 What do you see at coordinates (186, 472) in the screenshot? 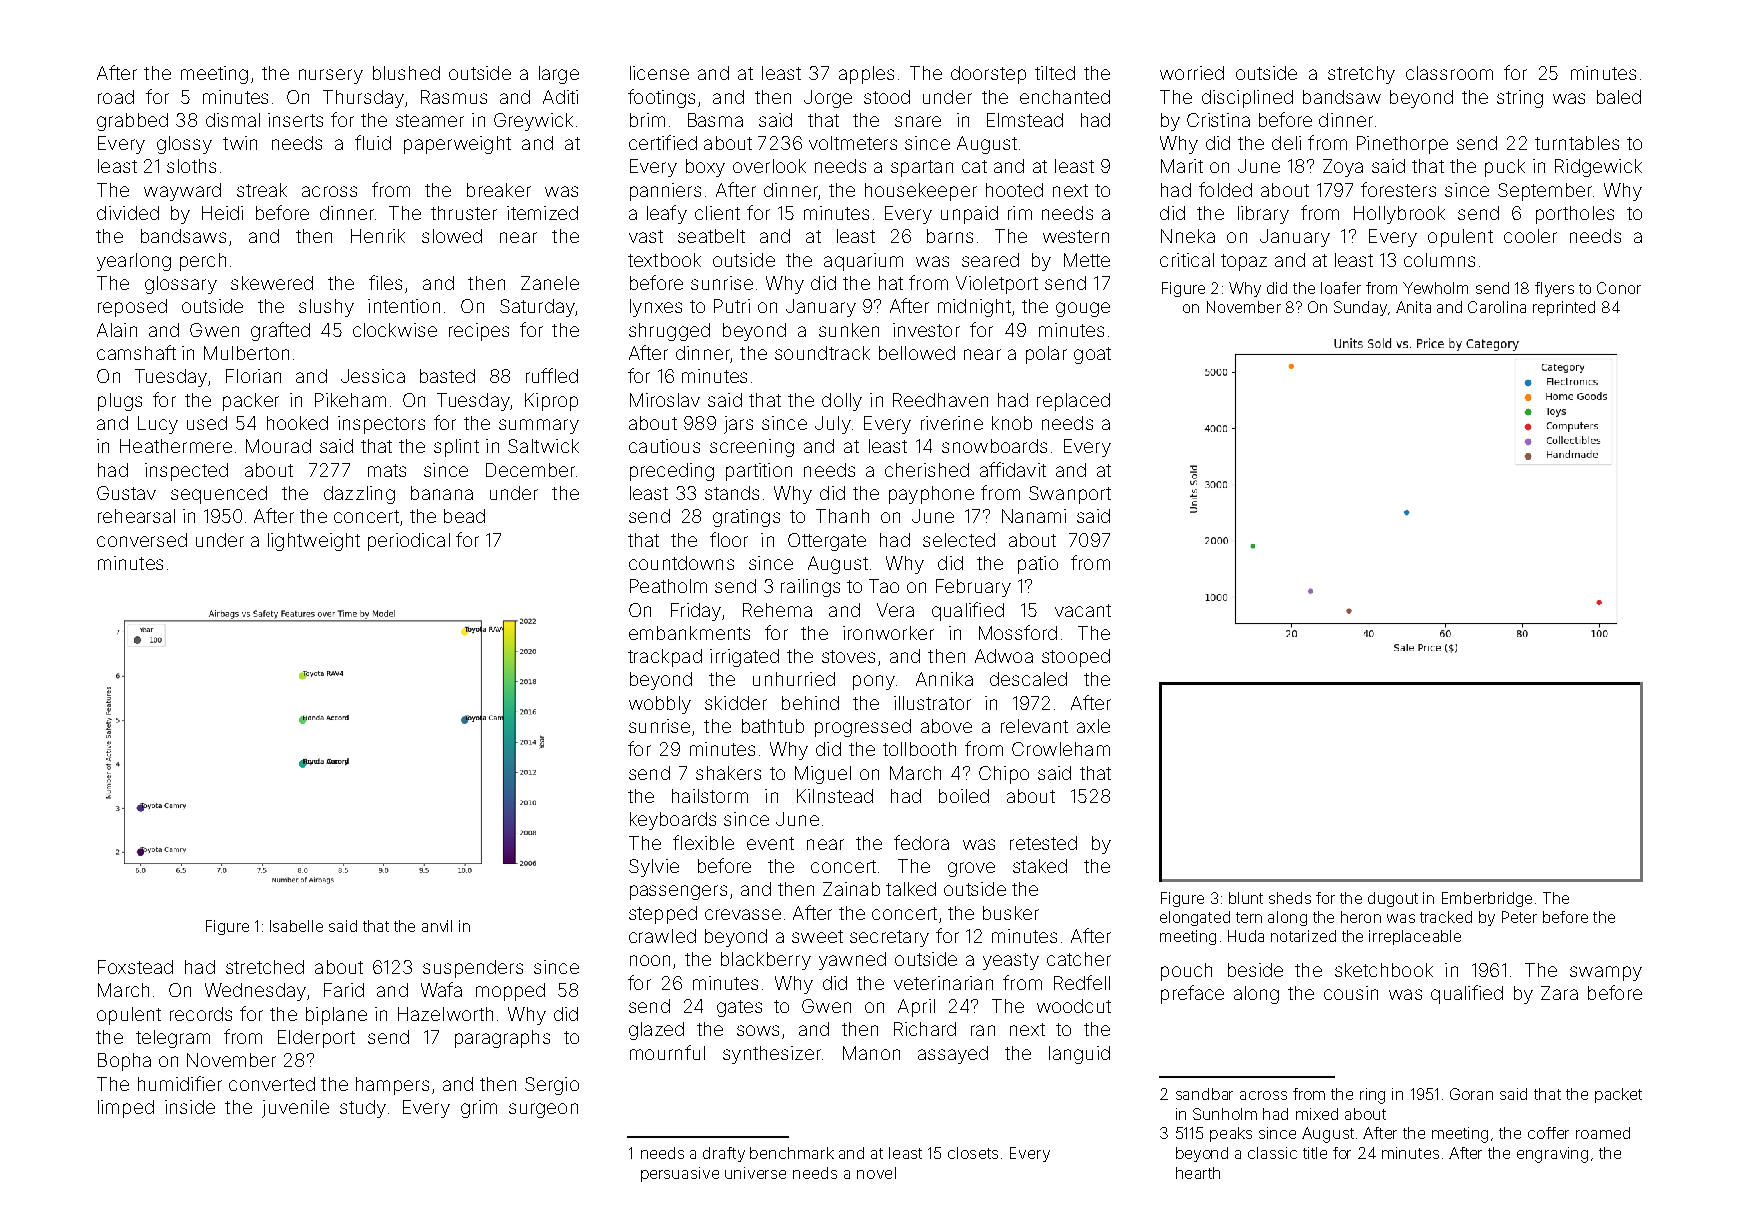
I see `inspected` at bounding box center [186, 472].
